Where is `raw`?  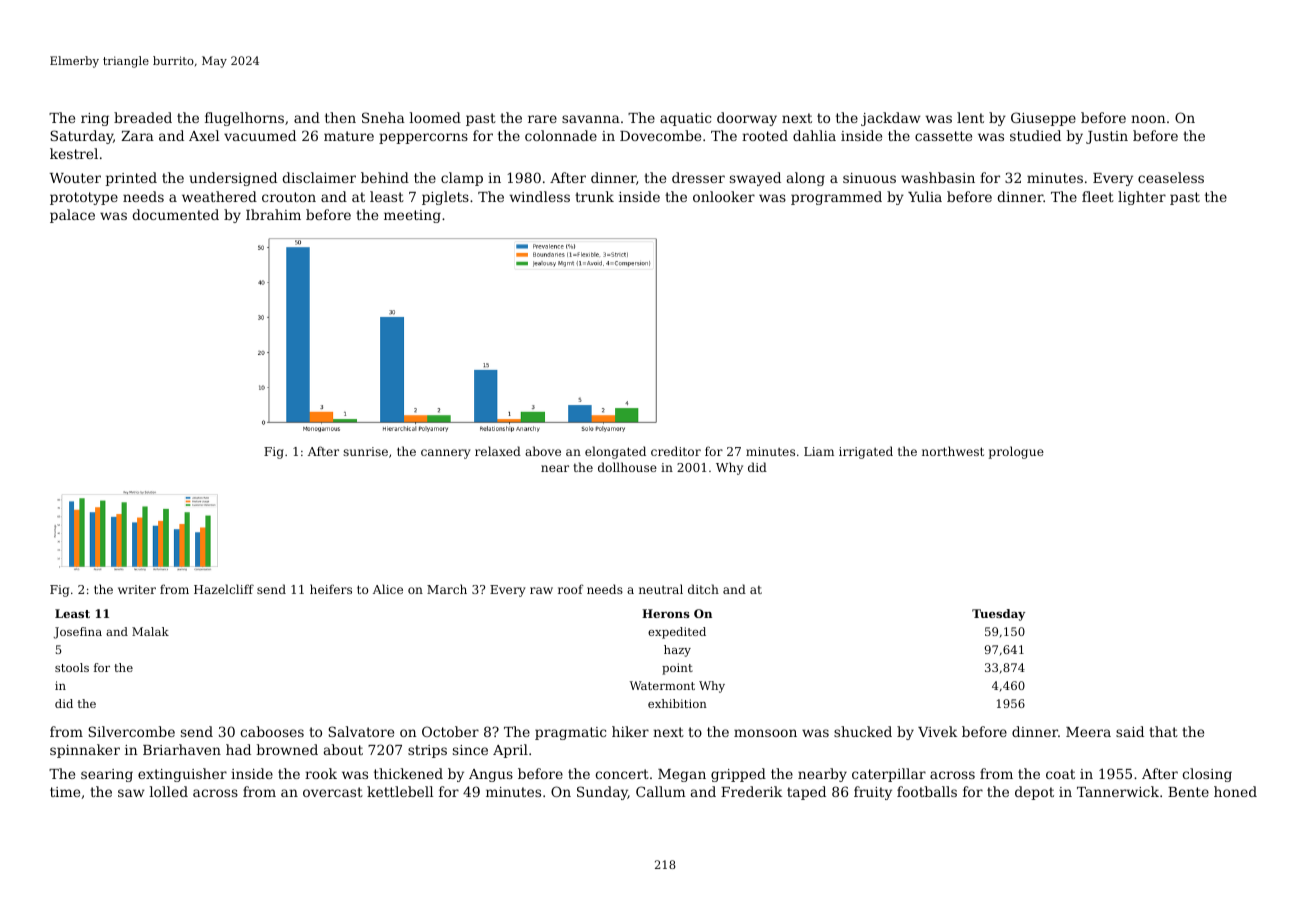
raw is located at coordinates (541, 590).
